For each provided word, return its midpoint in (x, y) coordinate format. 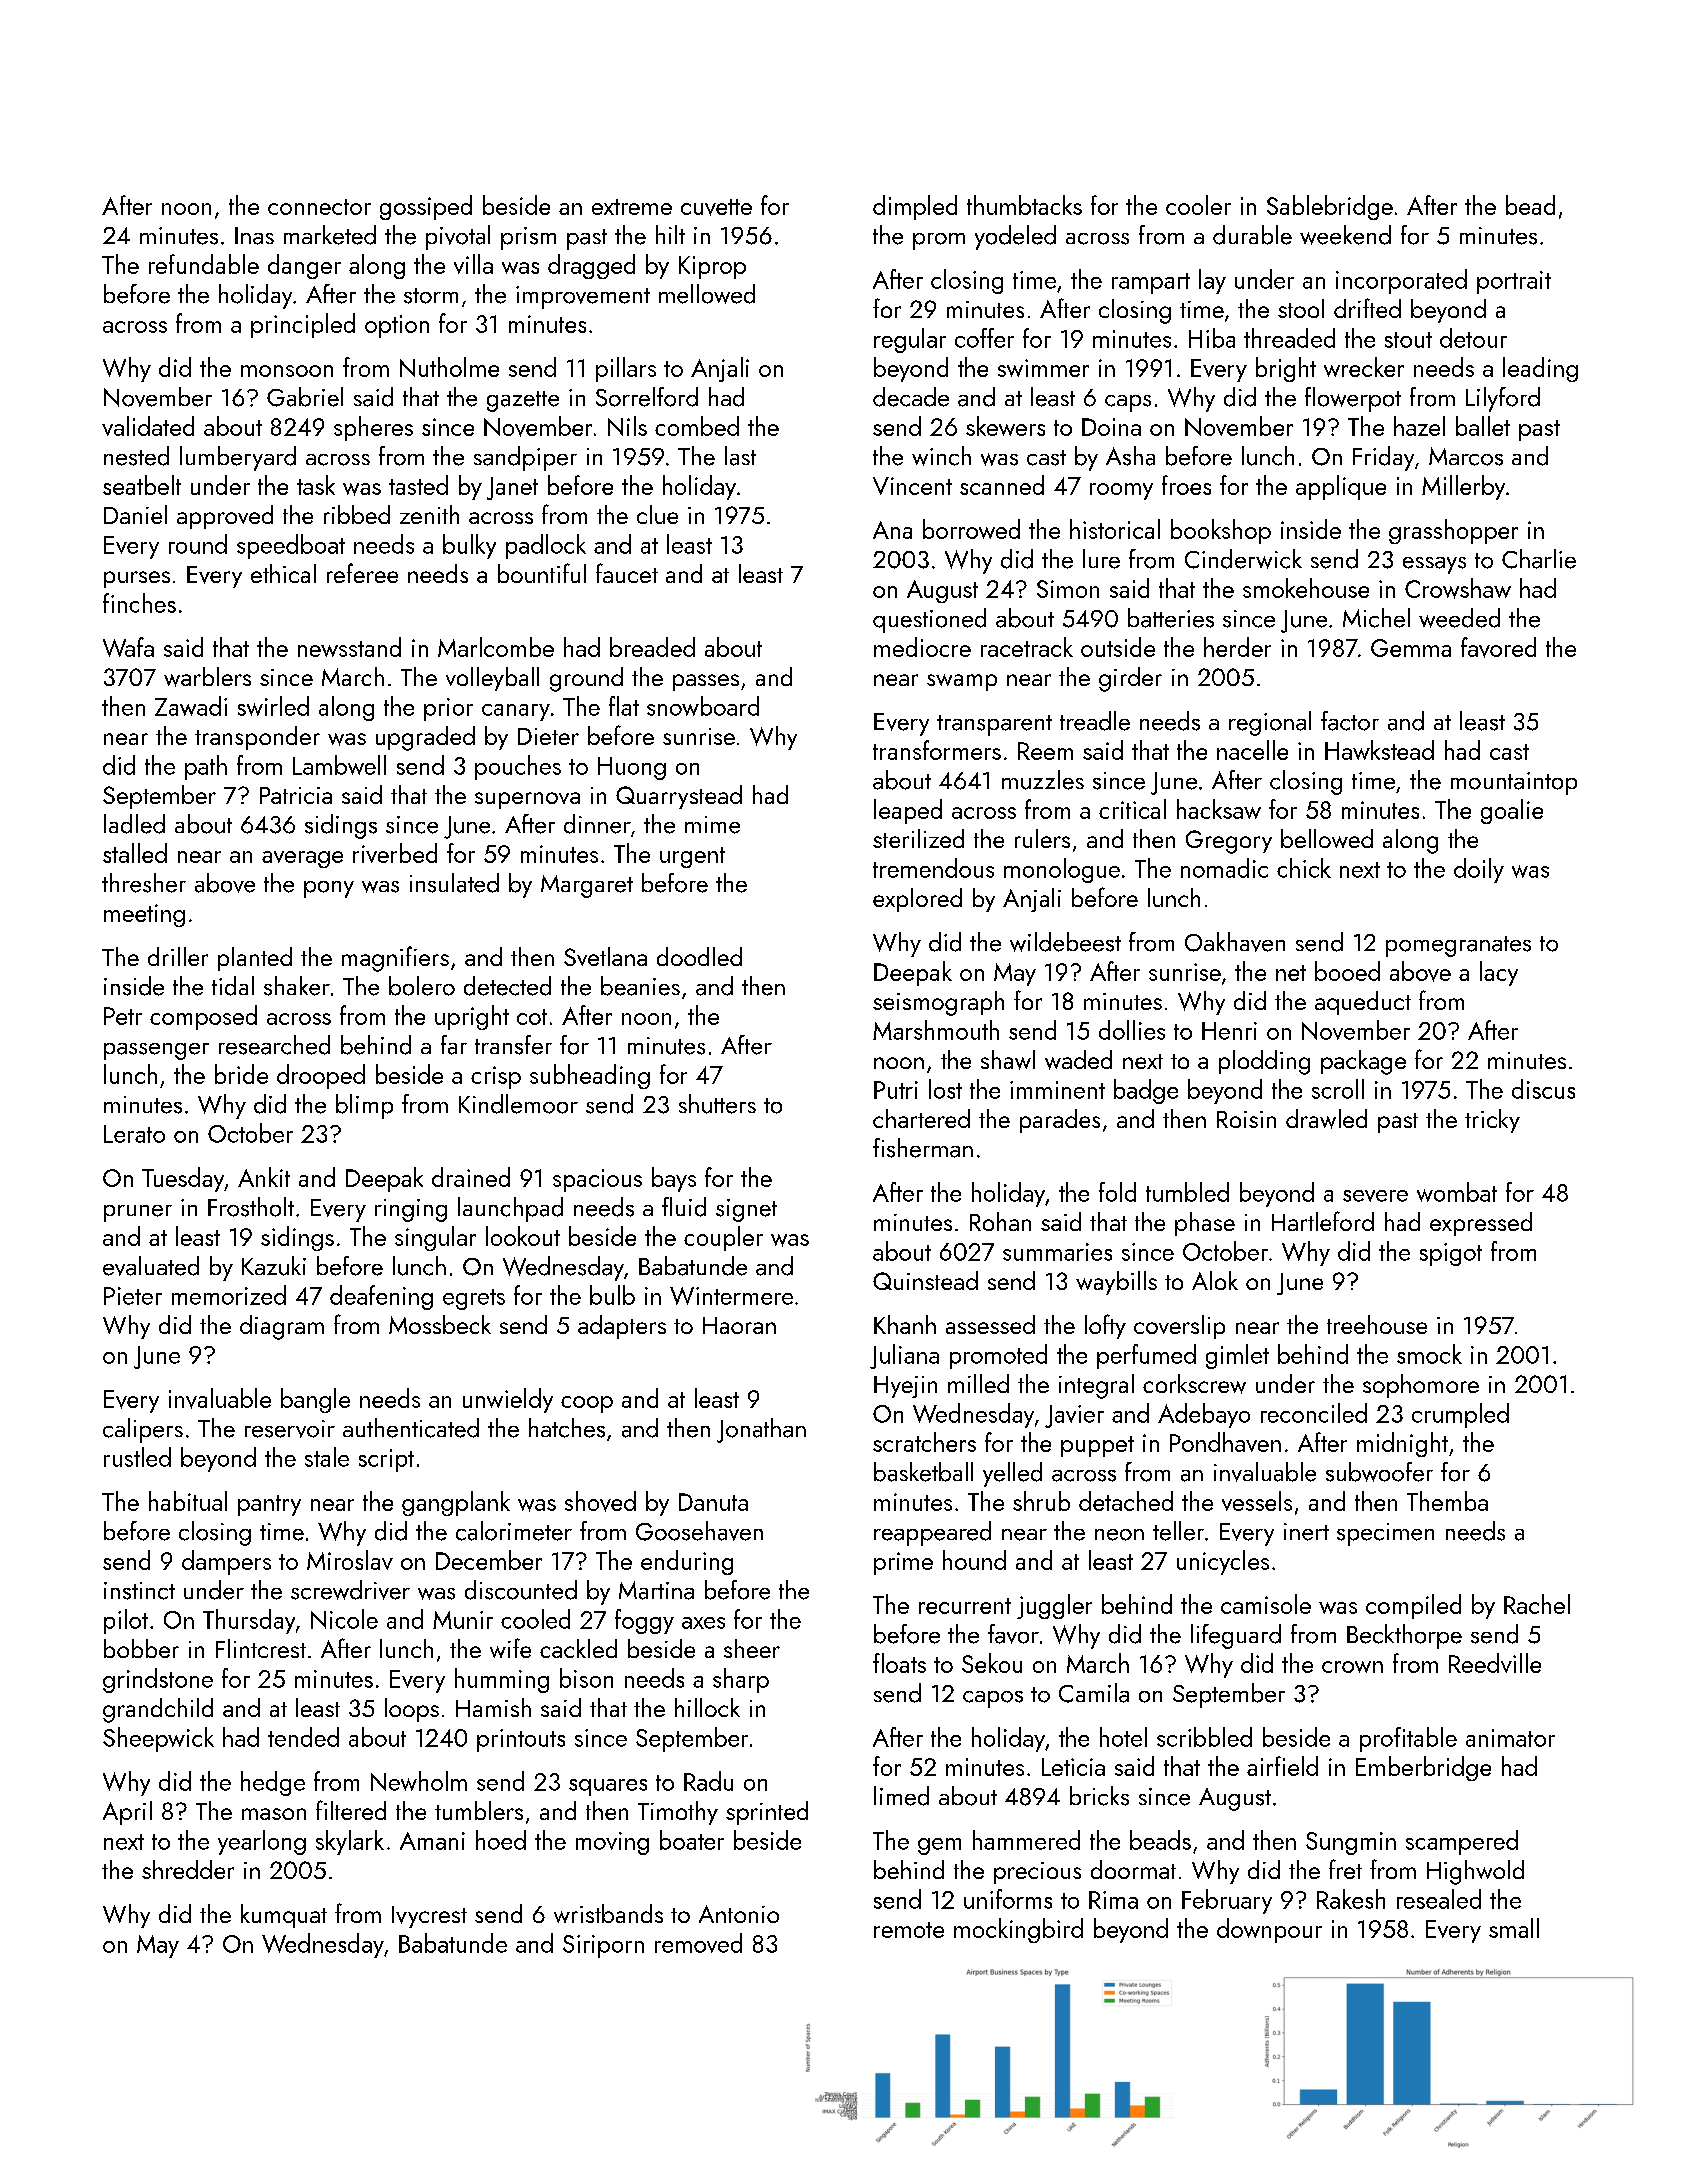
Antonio (739, 1914)
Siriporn (603, 1946)
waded (1078, 1060)
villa (473, 264)
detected (507, 986)
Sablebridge (1330, 207)
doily (1479, 870)
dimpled (915, 207)
